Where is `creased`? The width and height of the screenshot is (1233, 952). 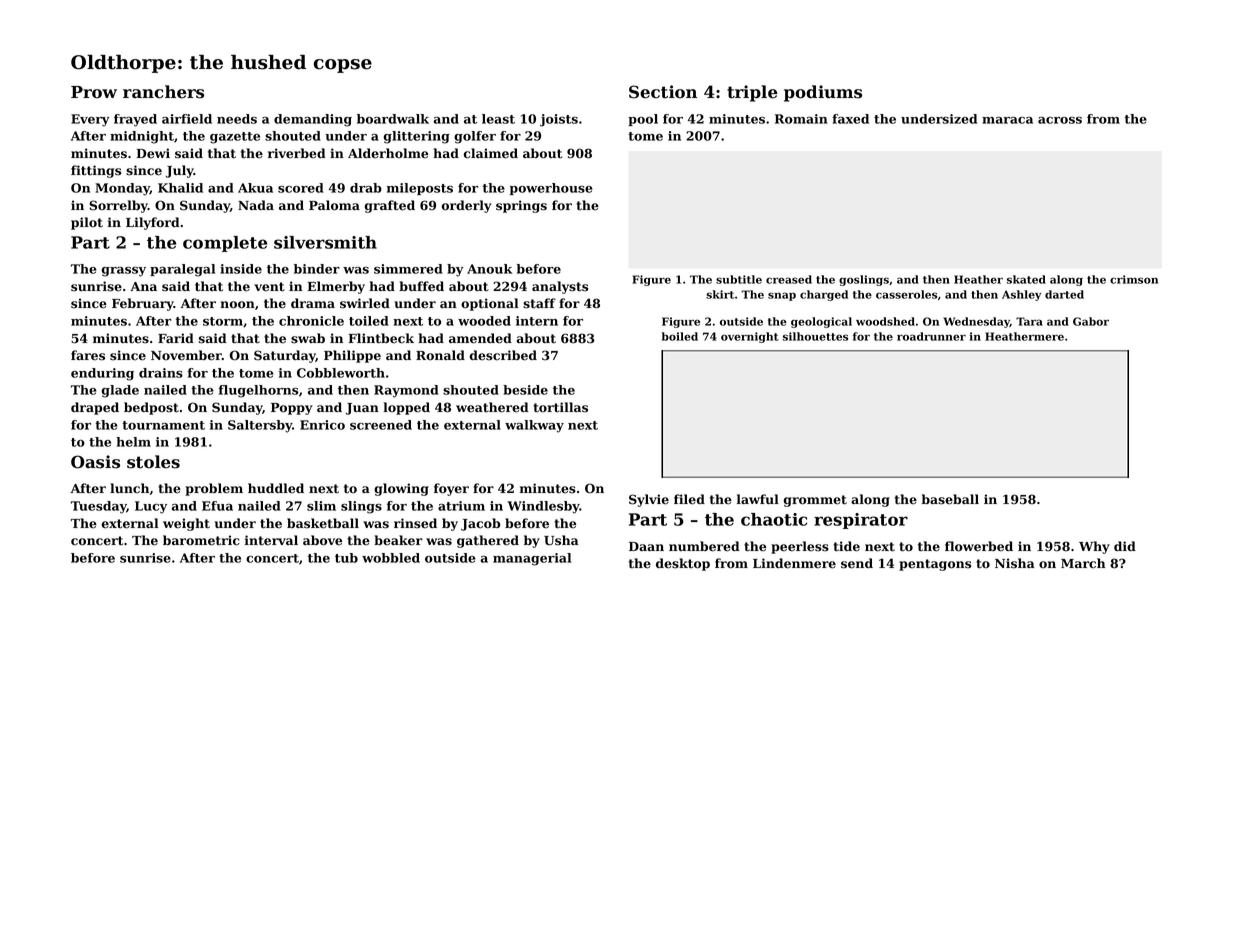
creased is located at coordinates (789, 279).
